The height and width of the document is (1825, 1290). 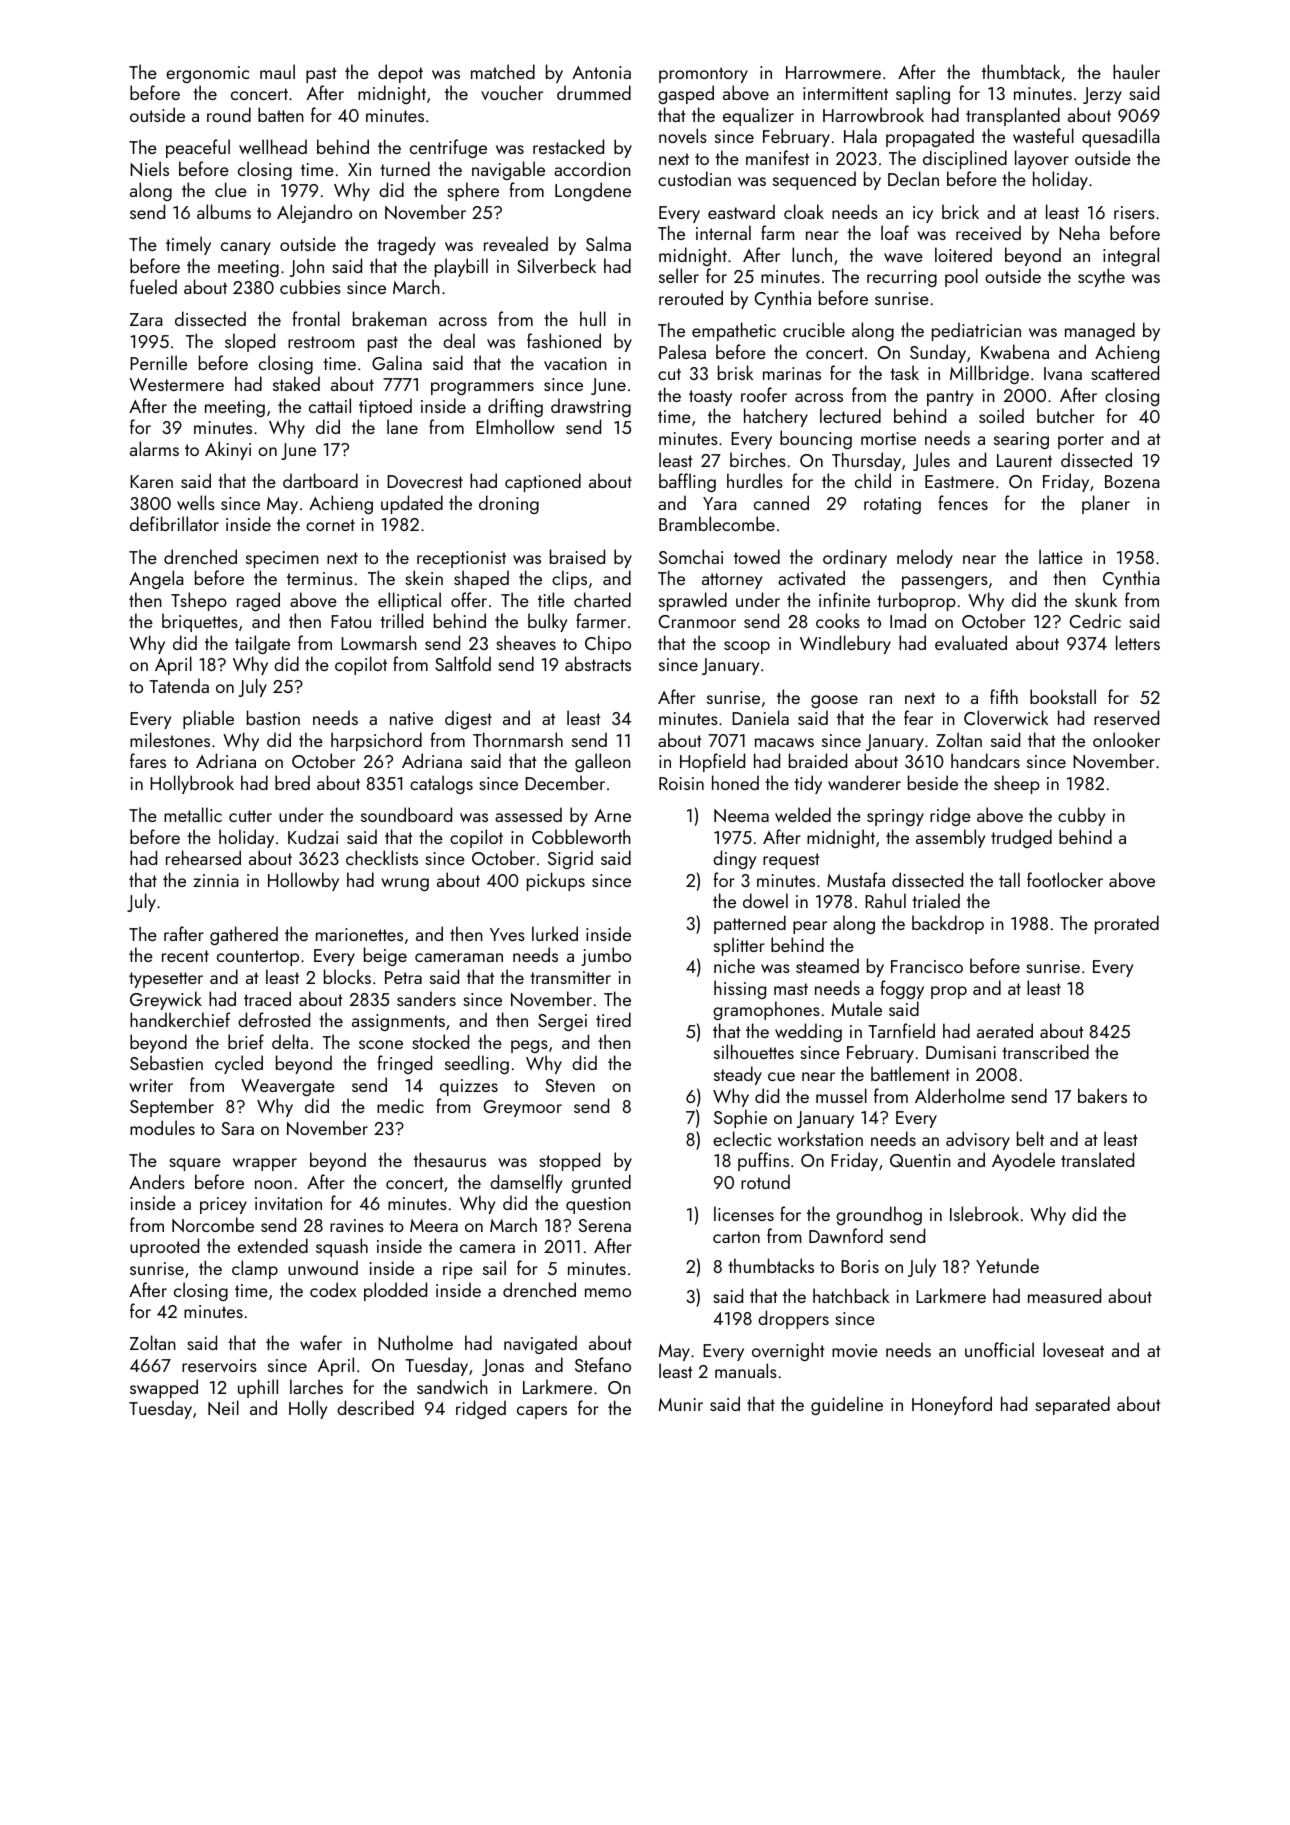 I want to click on defibrillator, so click(x=174, y=523).
